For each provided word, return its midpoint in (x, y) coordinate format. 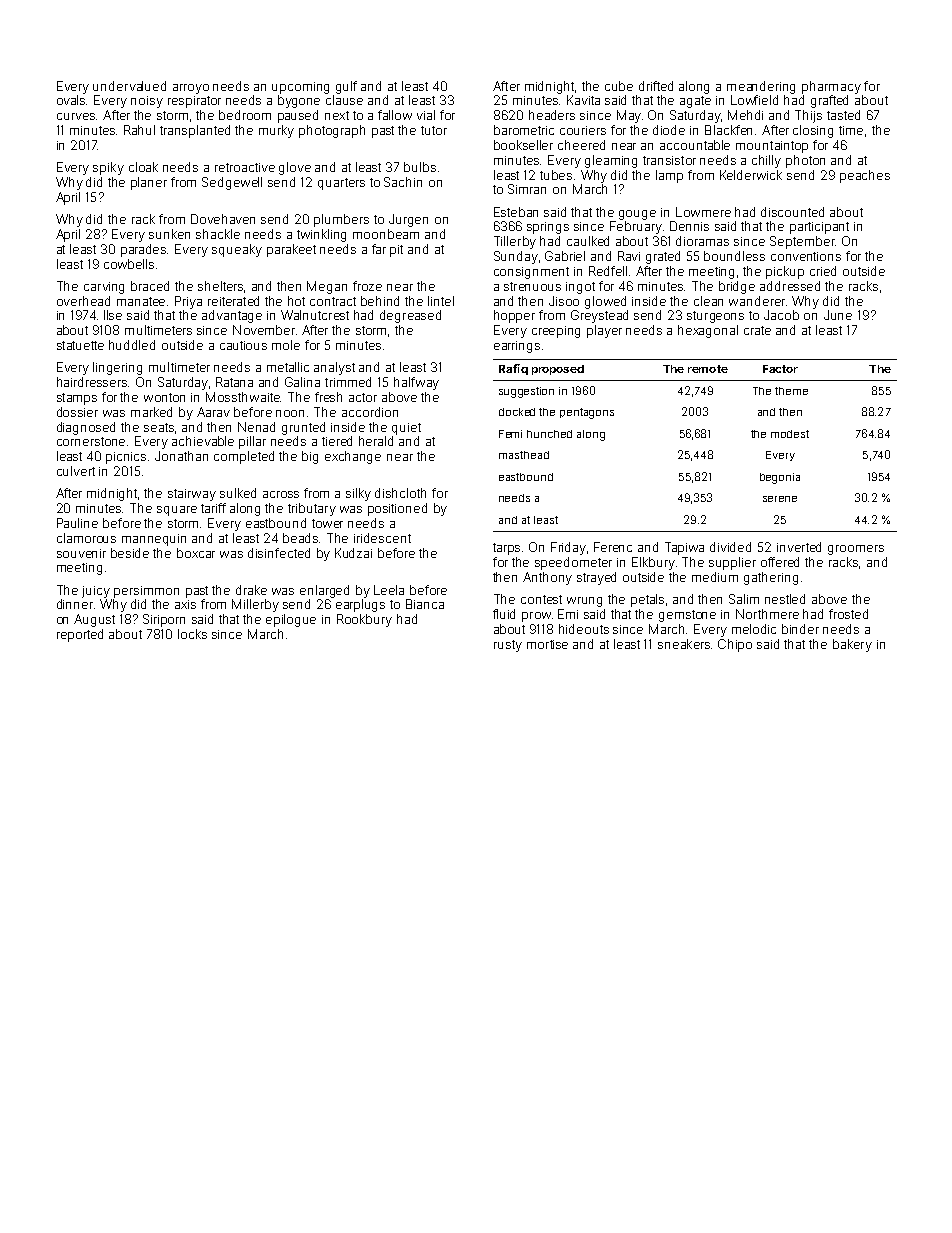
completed (244, 457)
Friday (568, 548)
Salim (744, 599)
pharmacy (831, 87)
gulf (346, 87)
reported (80, 635)
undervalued (129, 86)
